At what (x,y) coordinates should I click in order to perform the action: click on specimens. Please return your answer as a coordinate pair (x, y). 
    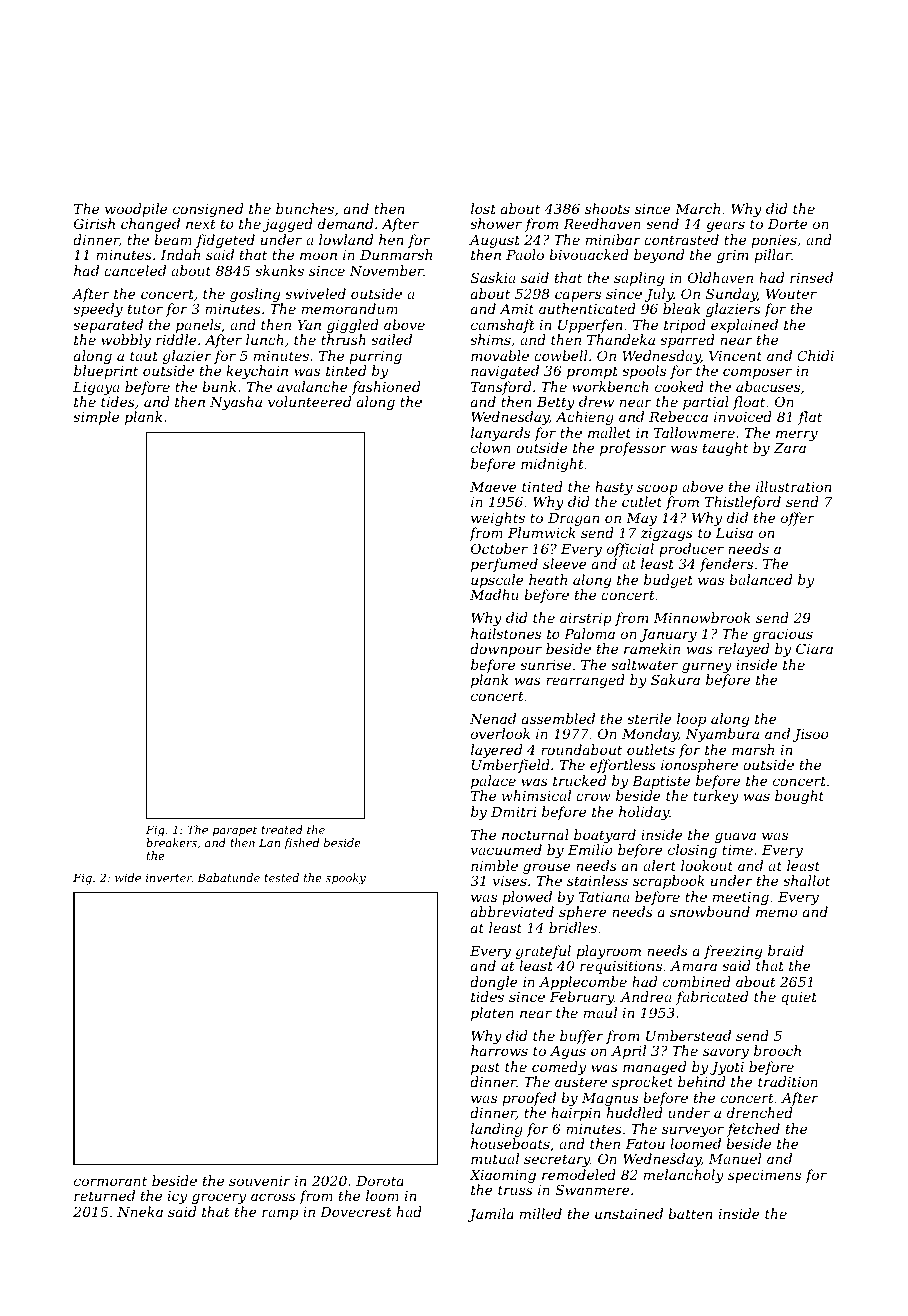
    Looking at the image, I should click on (764, 1176).
